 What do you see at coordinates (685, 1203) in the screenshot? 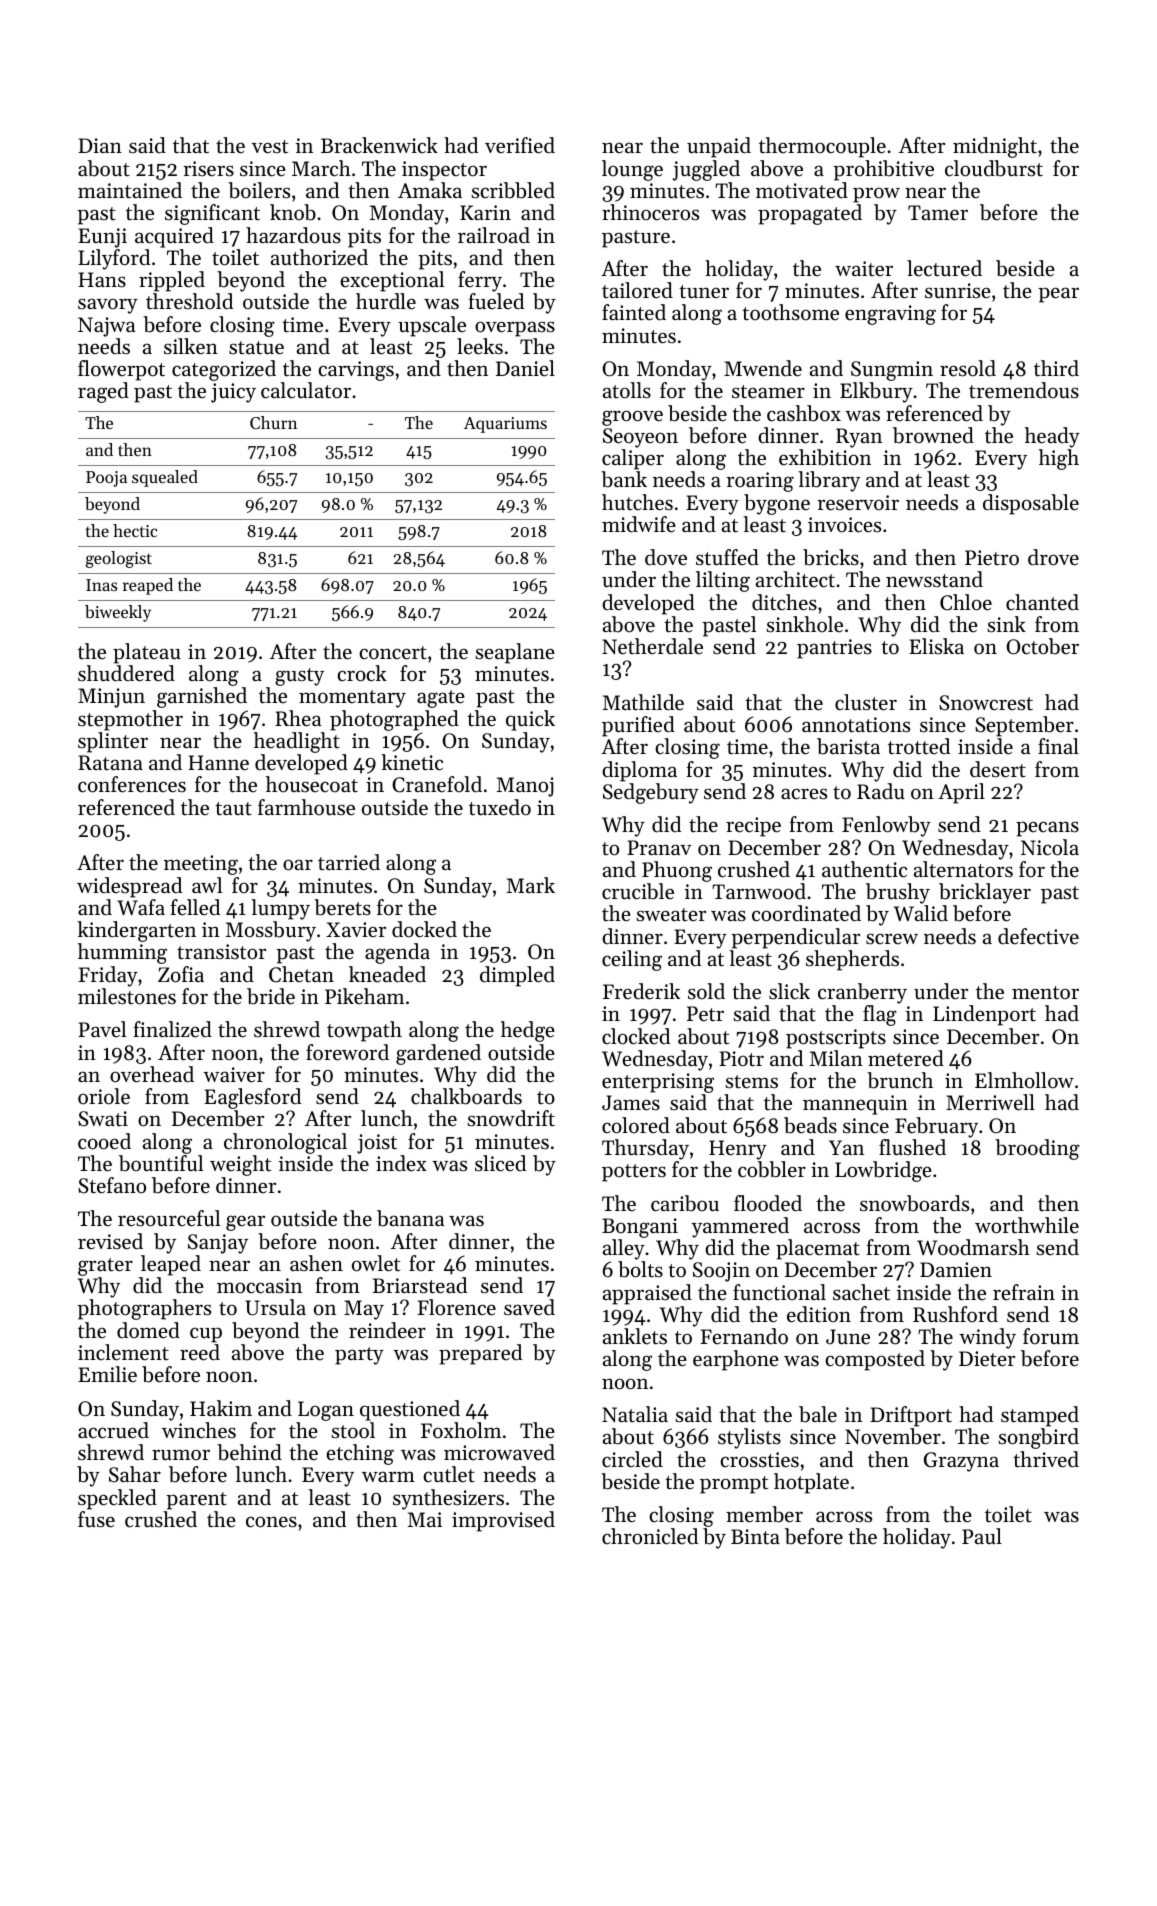
I see `caribou` at bounding box center [685, 1203].
